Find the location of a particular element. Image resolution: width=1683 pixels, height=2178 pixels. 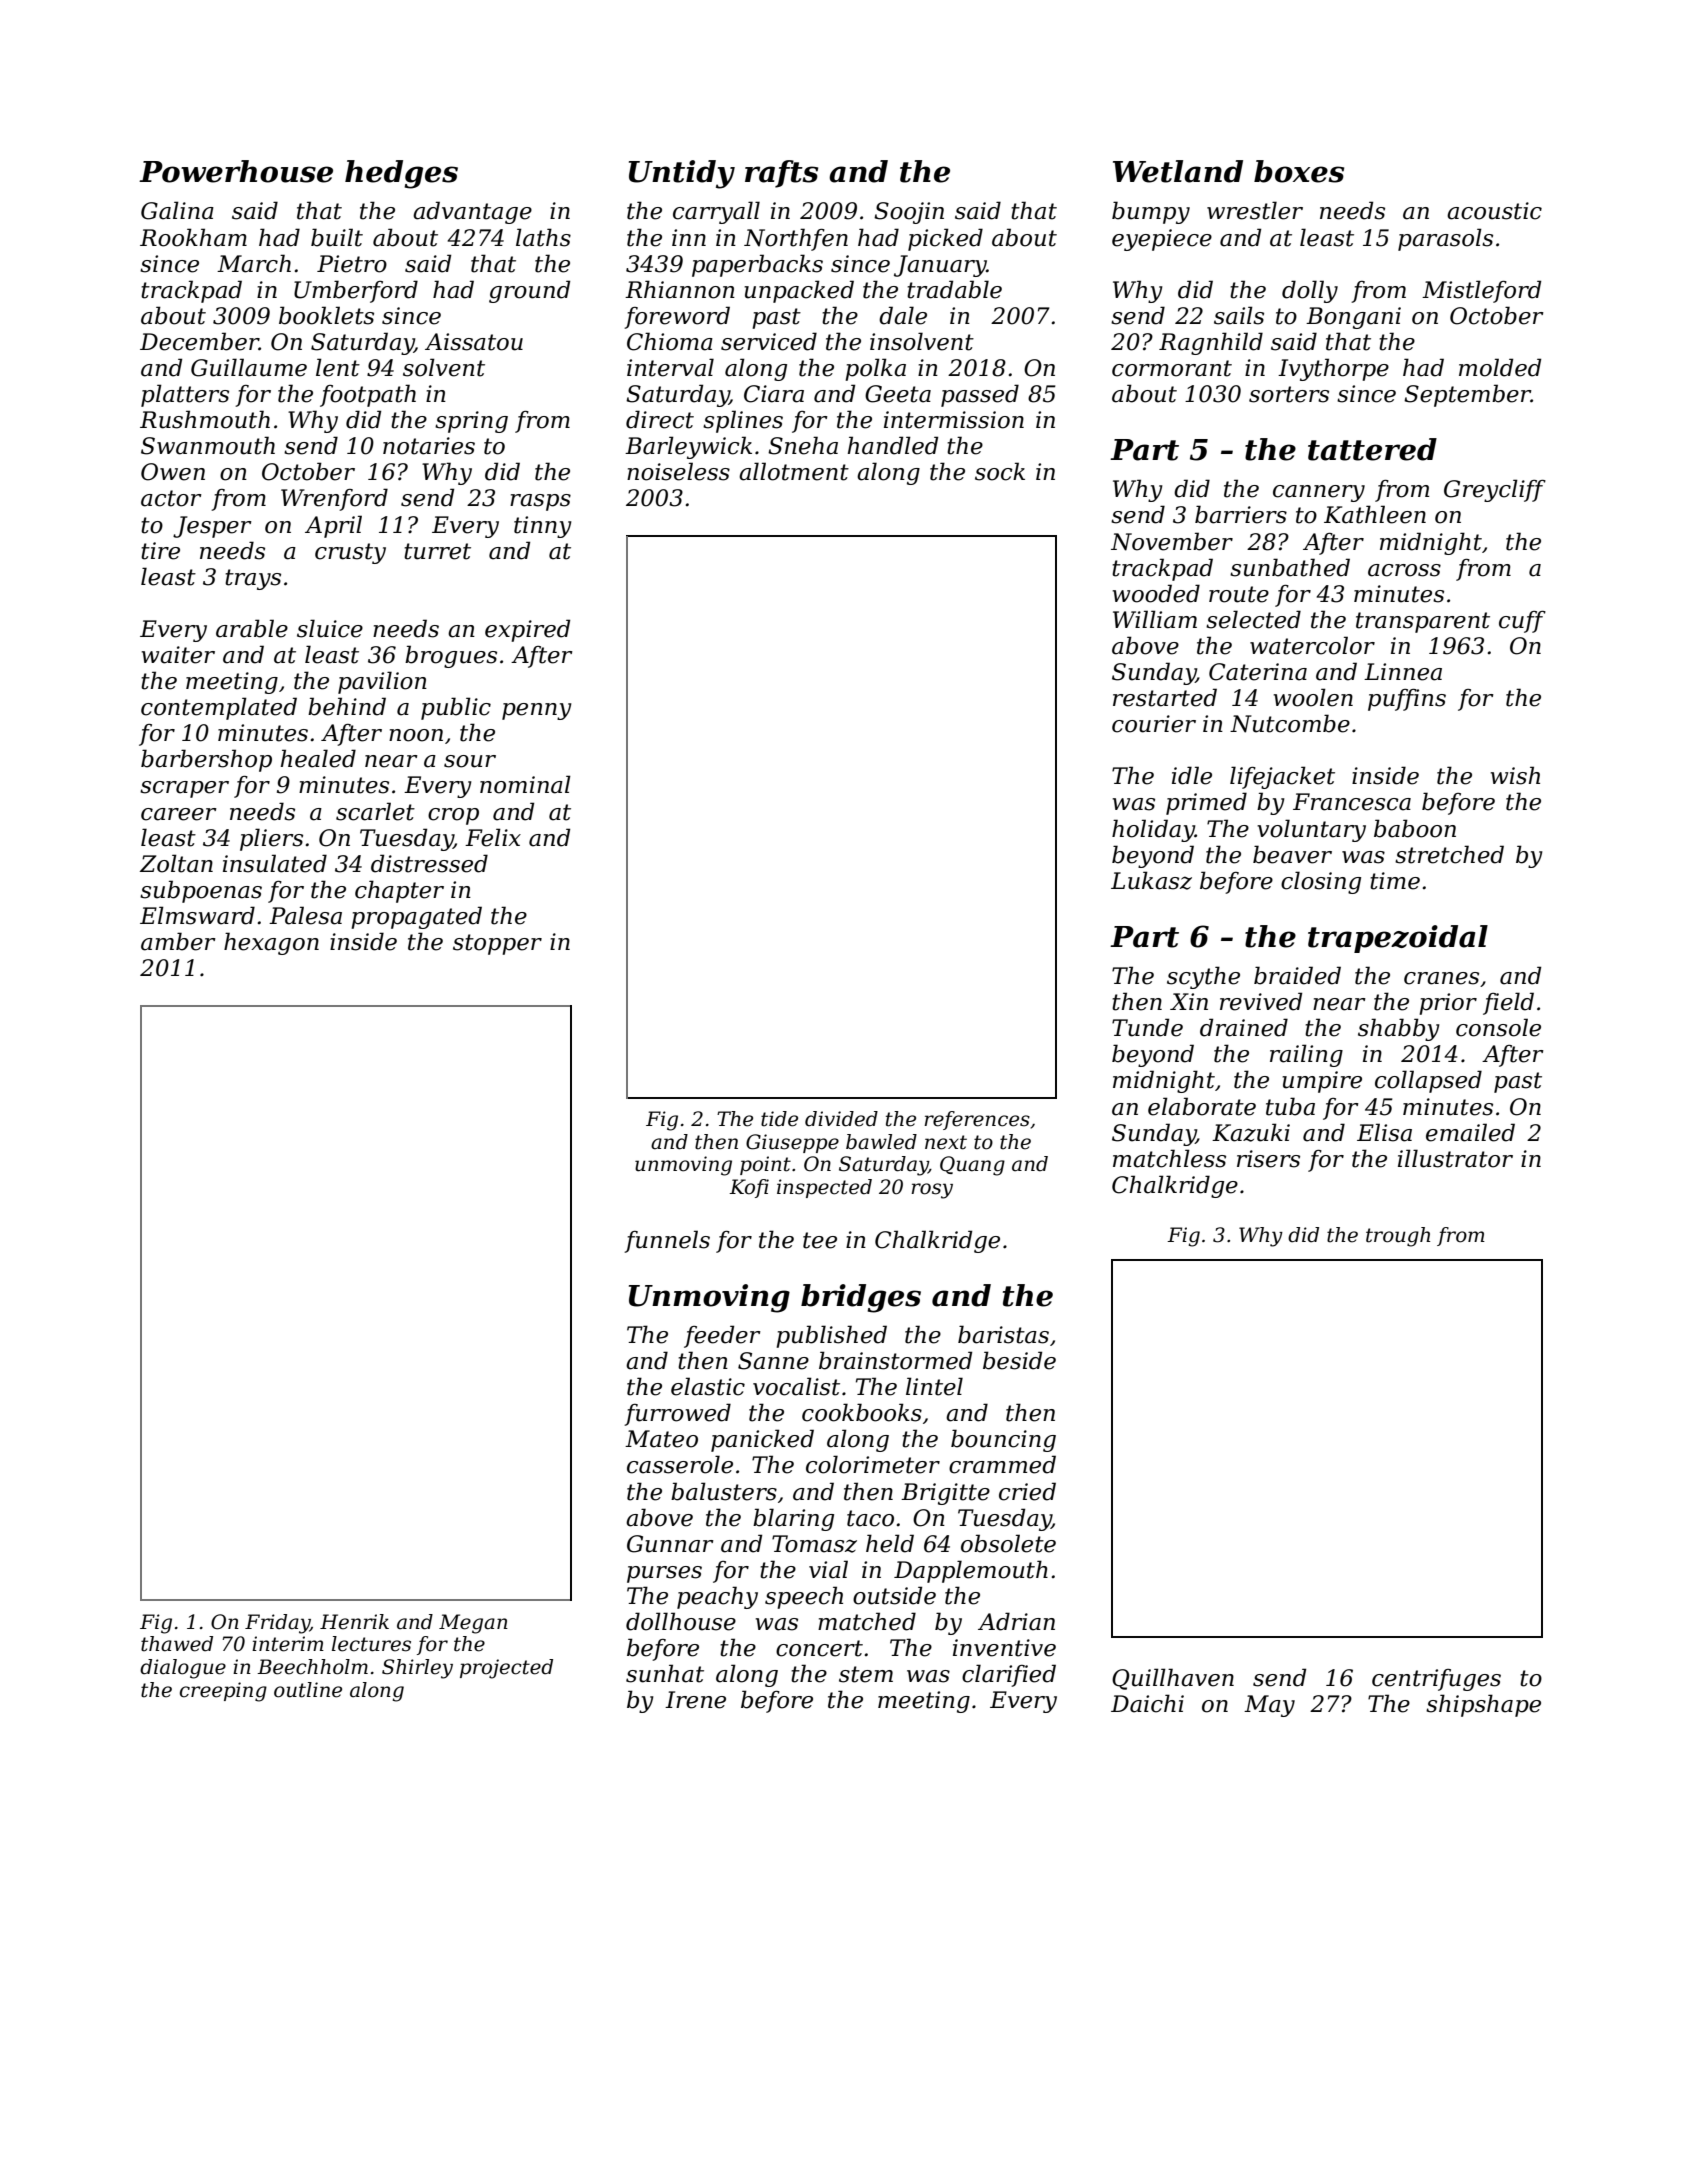

outline is located at coordinates (308, 1690).
